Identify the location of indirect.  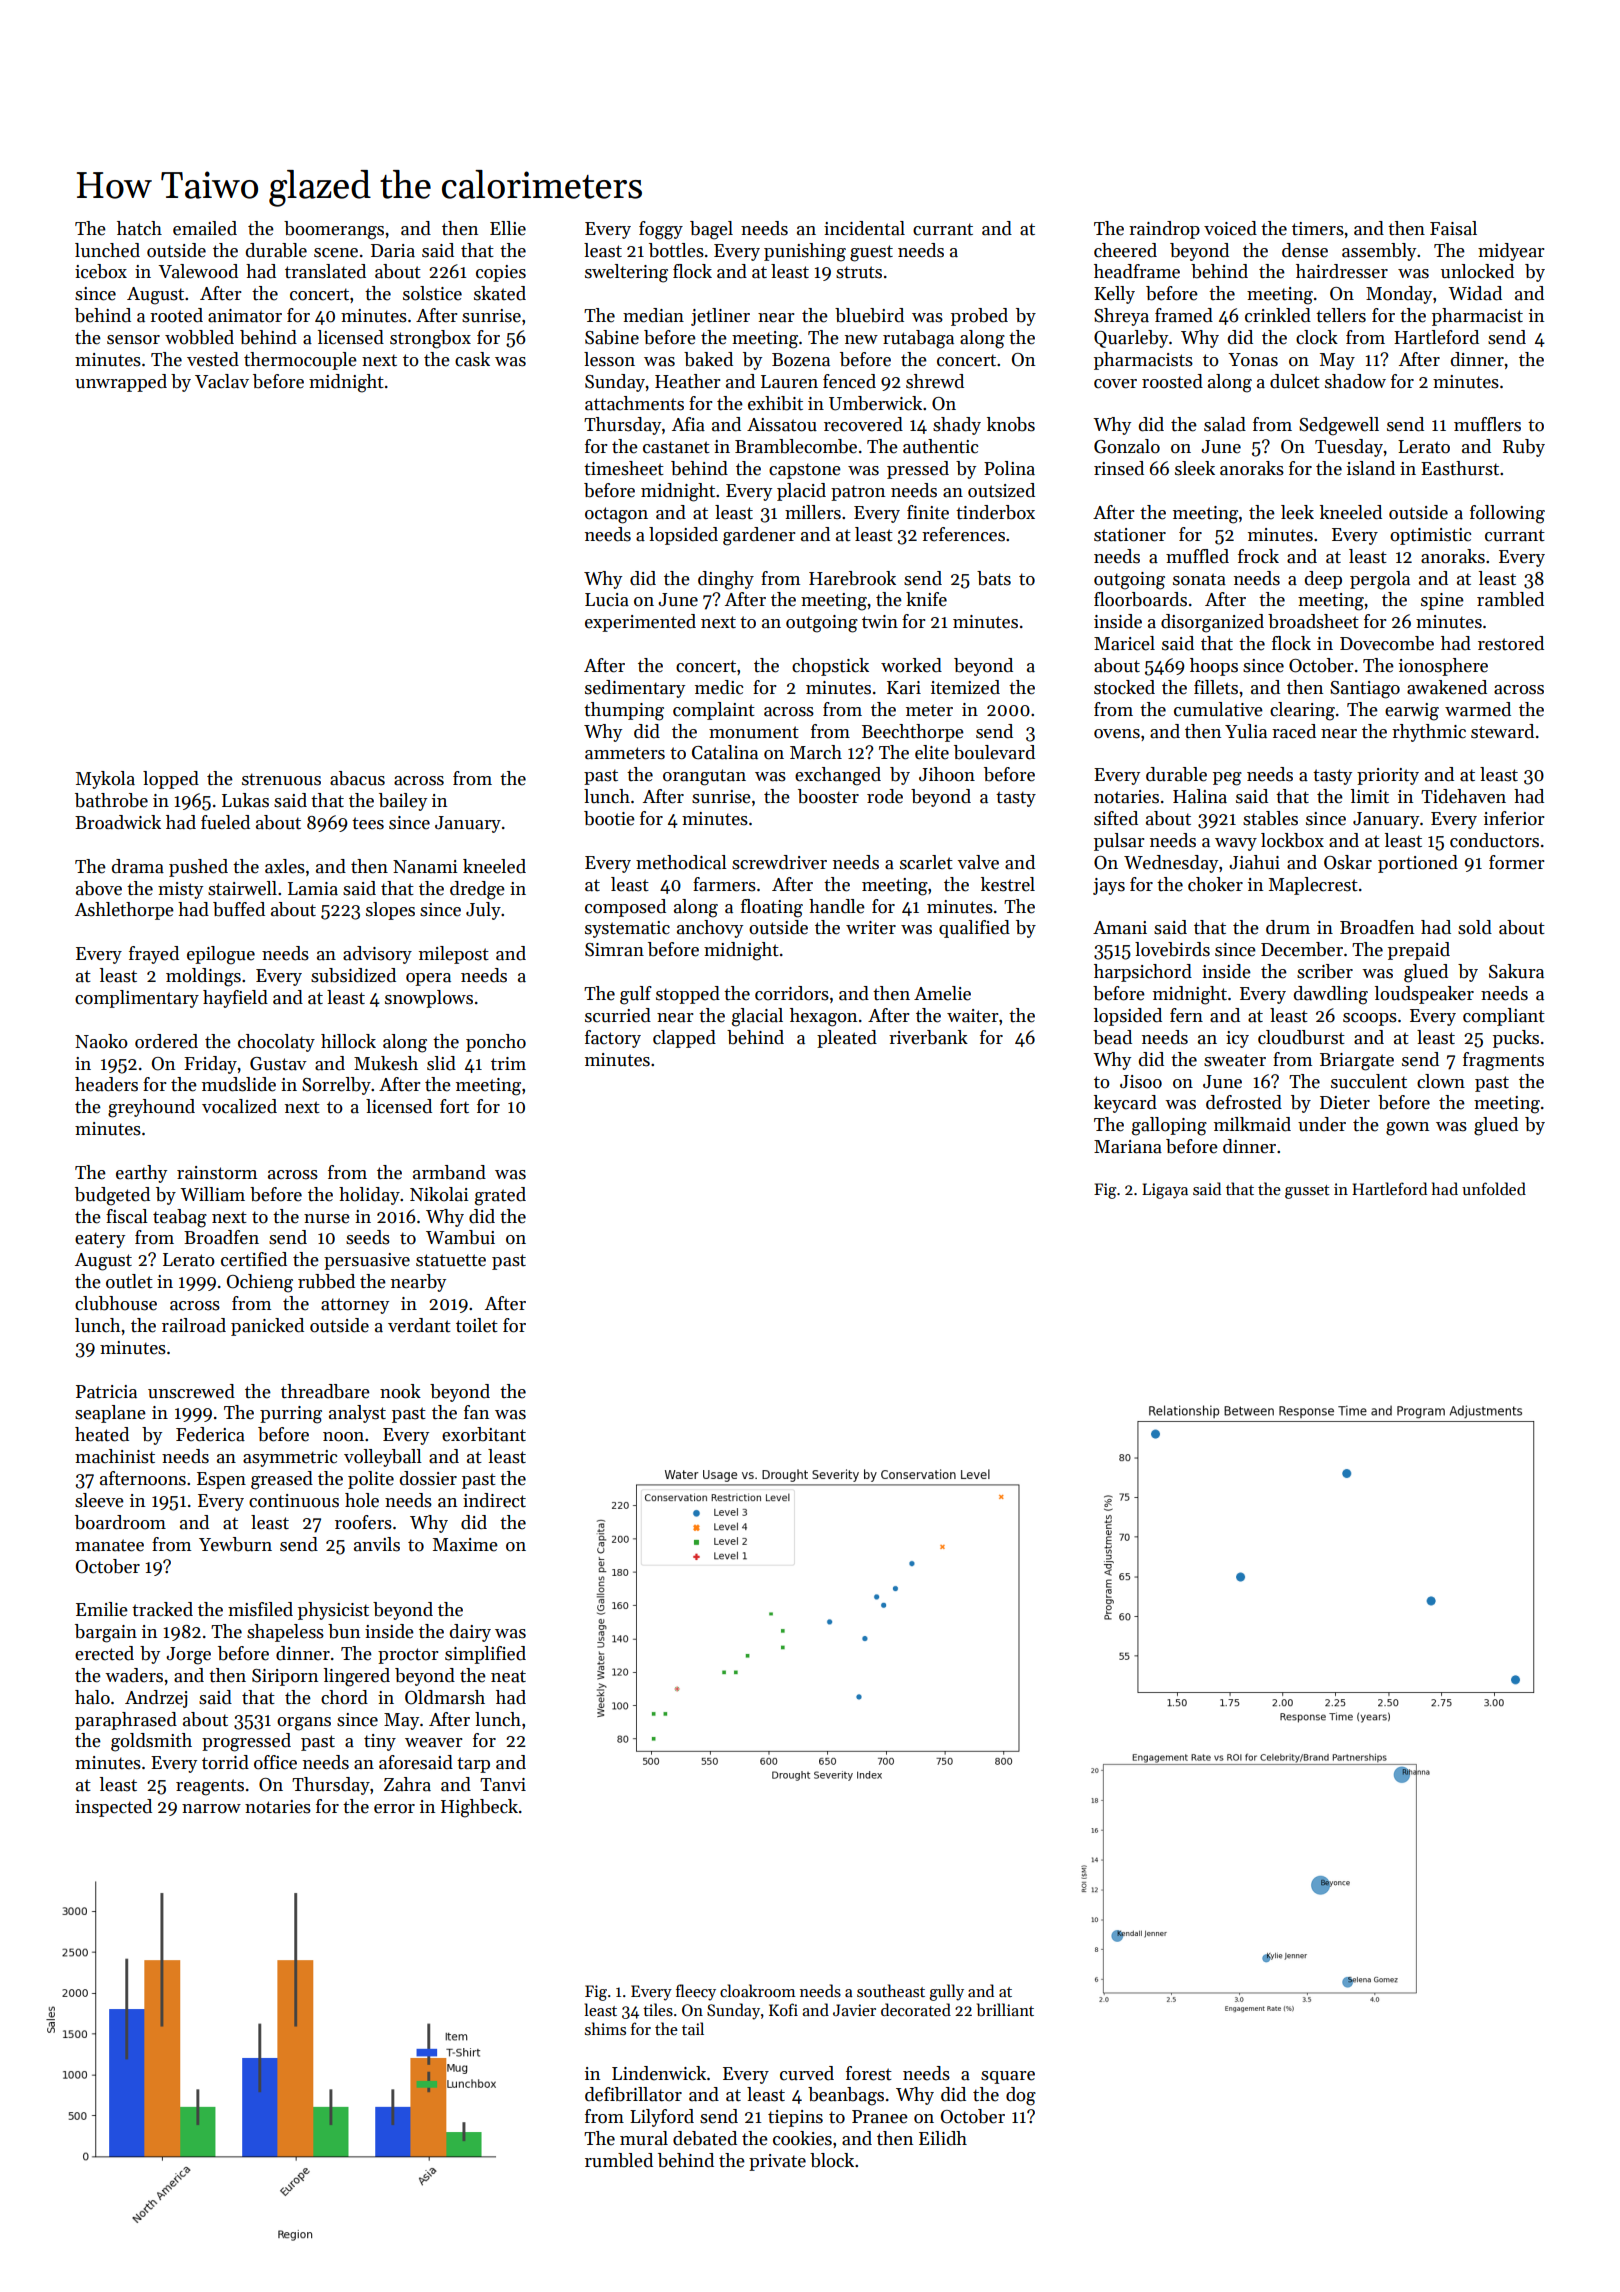
(494, 1500).
